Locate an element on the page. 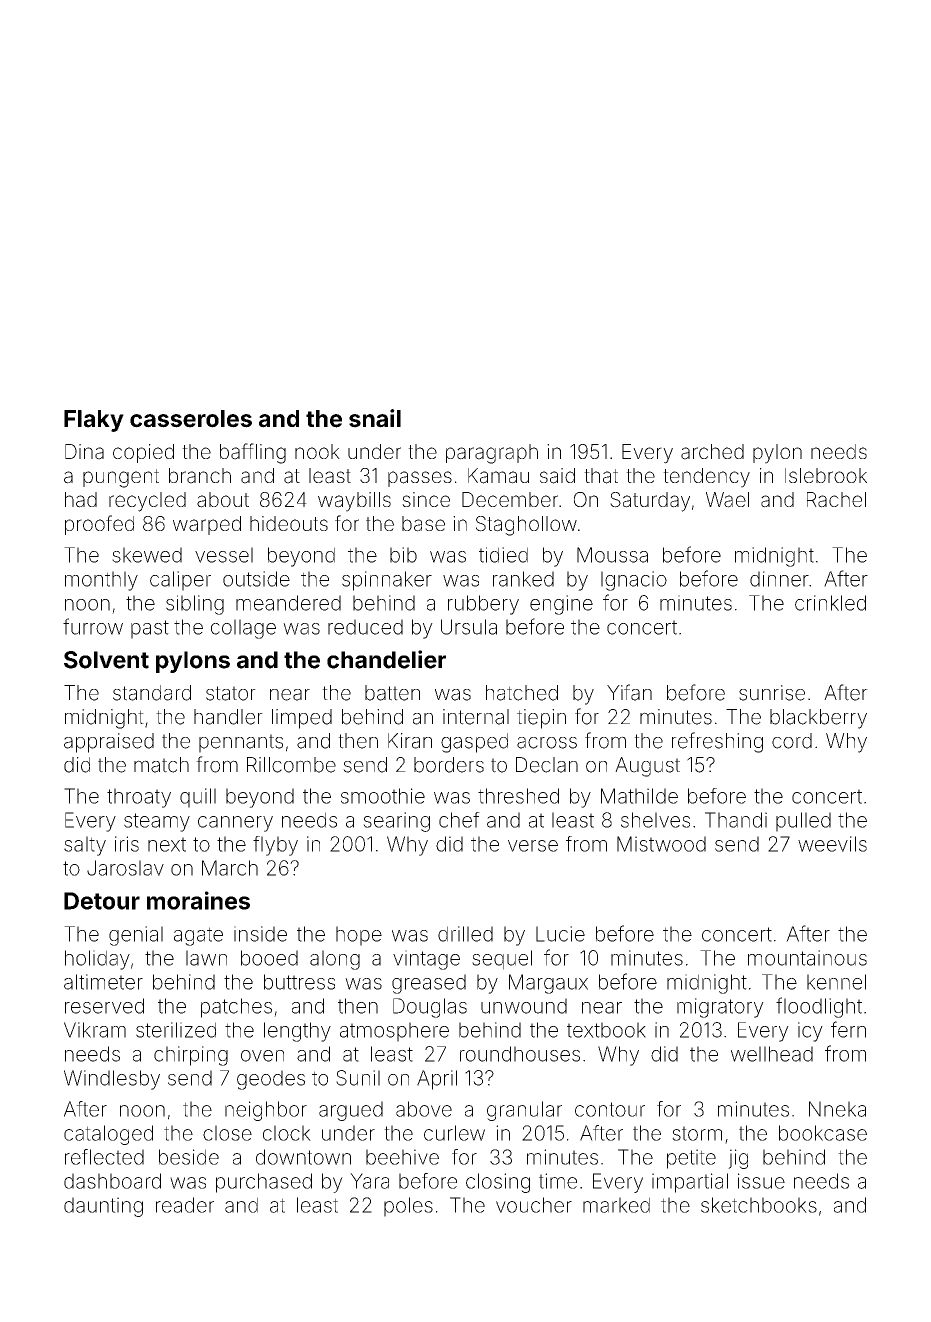  weevils is located at coordinates (832, 844).
